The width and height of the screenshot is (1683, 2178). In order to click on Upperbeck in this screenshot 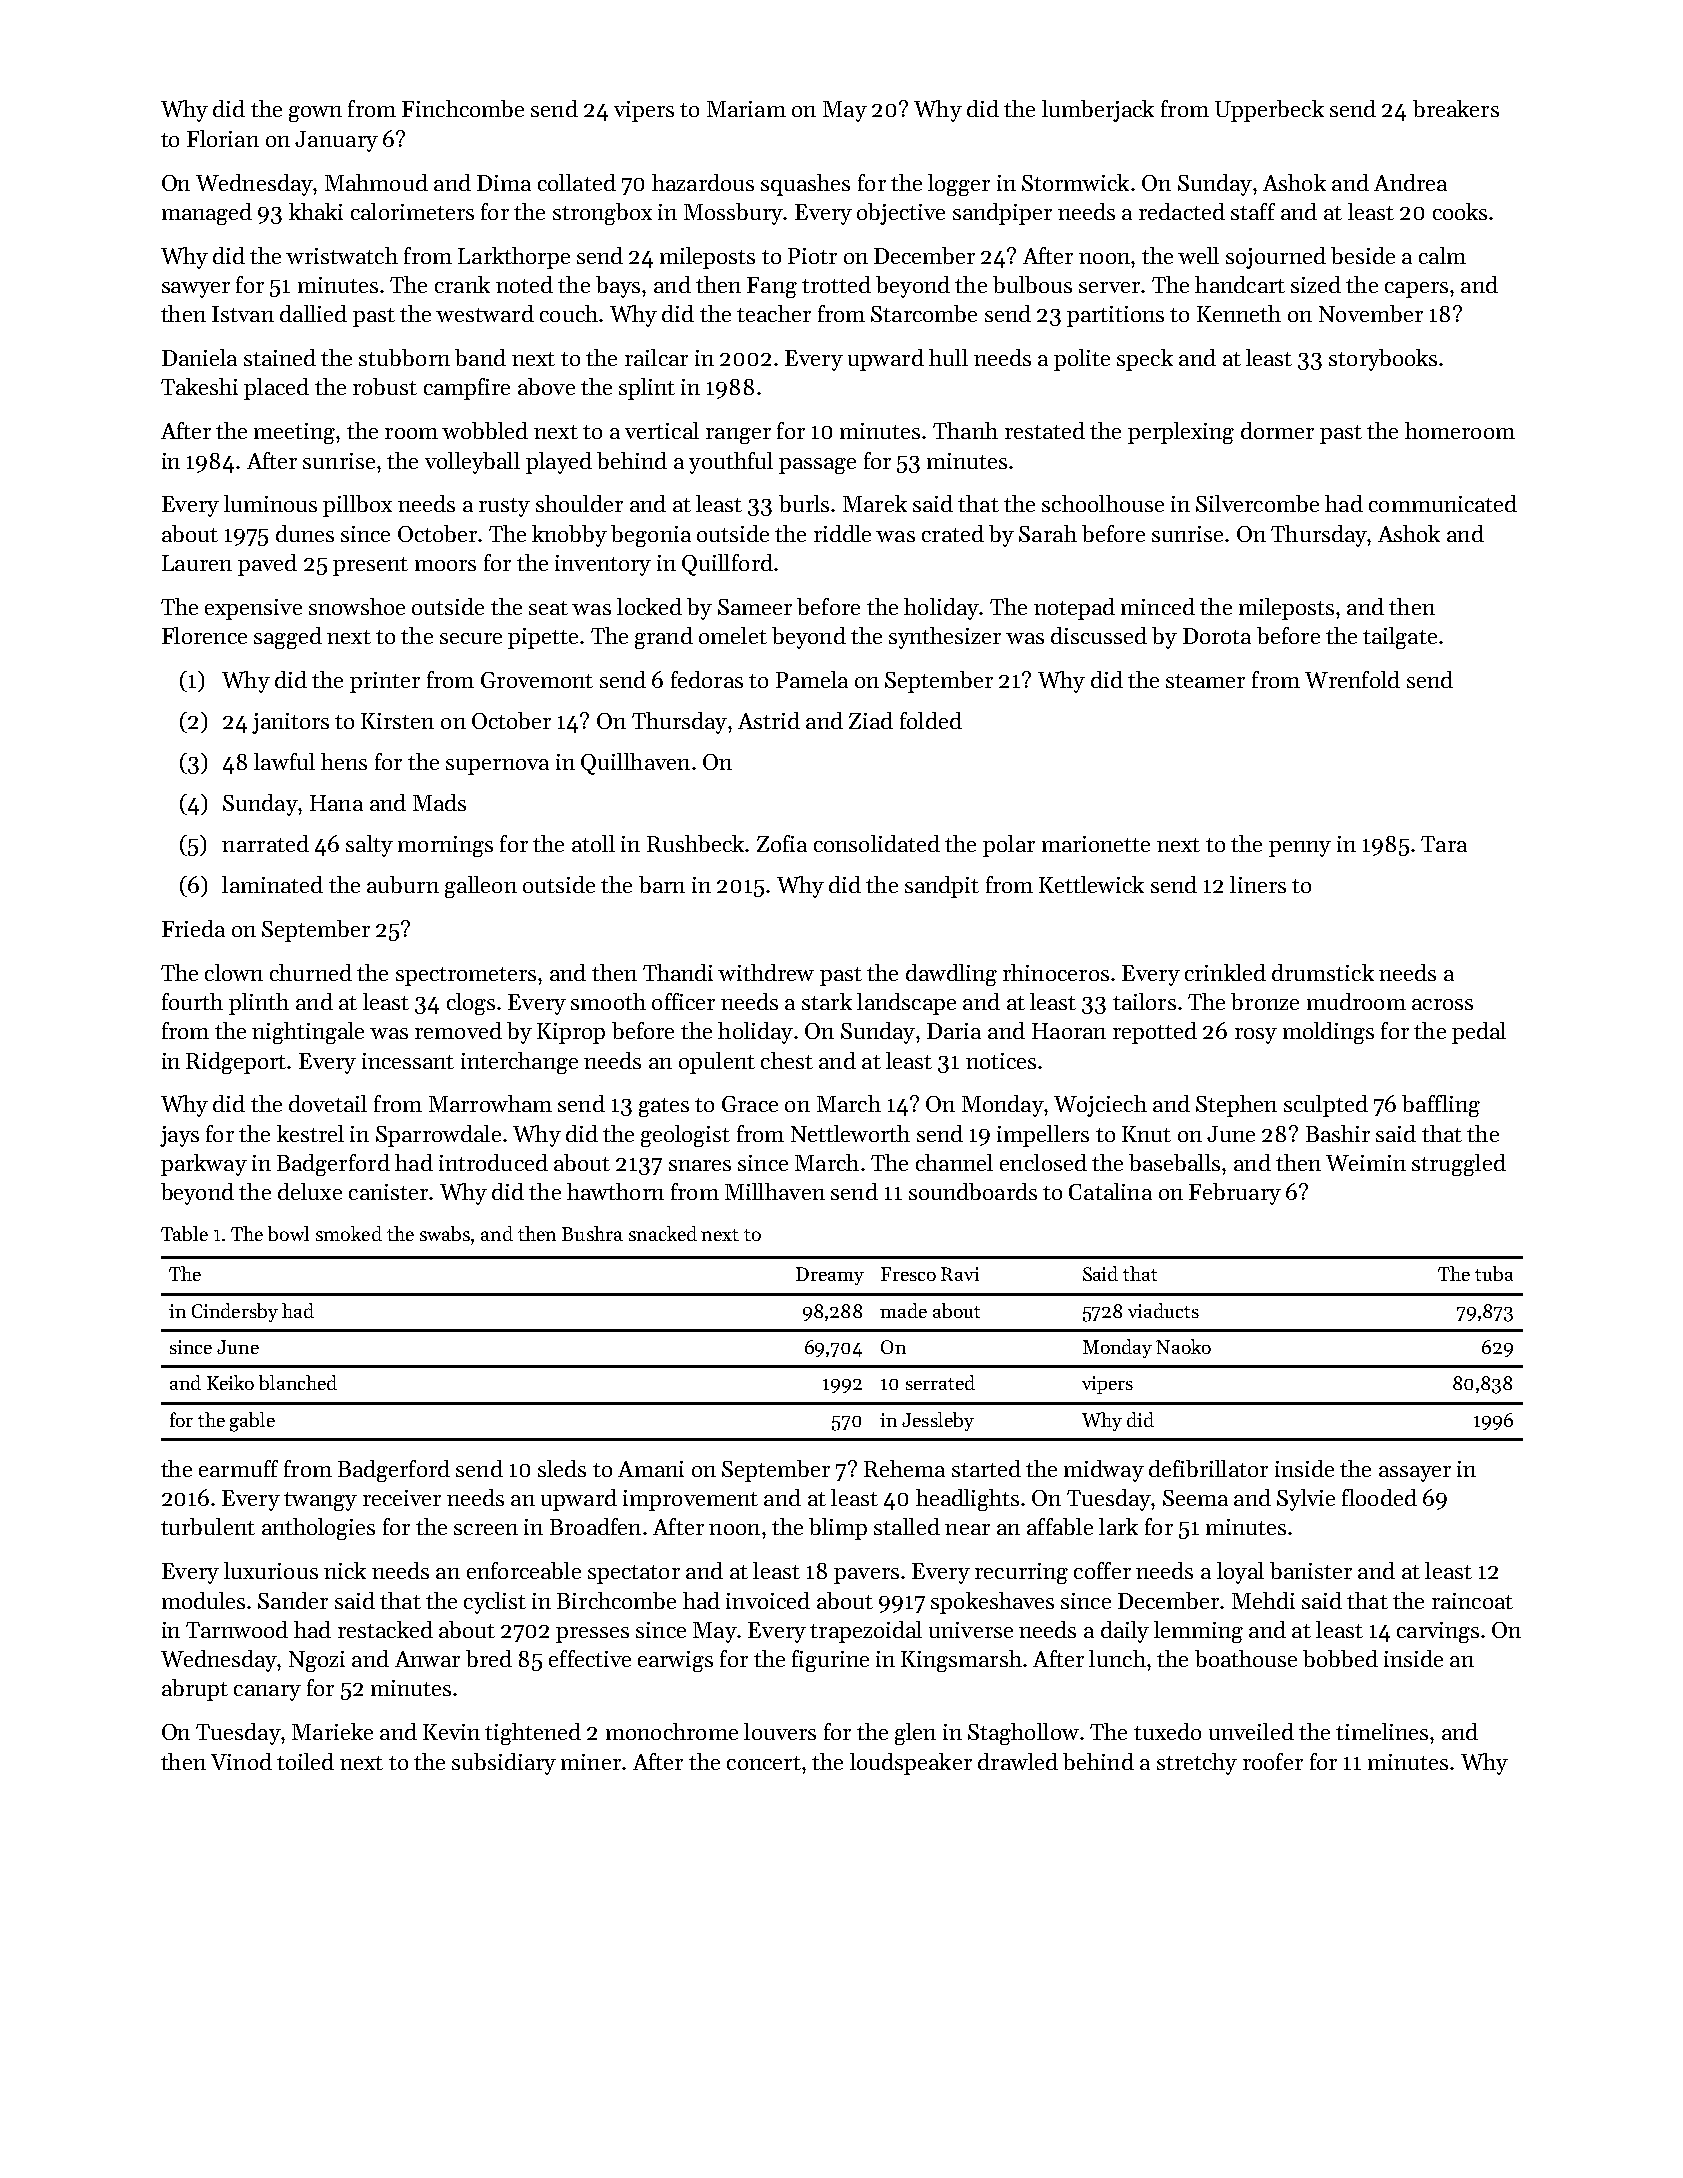, I will do `click(1269, 111)`.
